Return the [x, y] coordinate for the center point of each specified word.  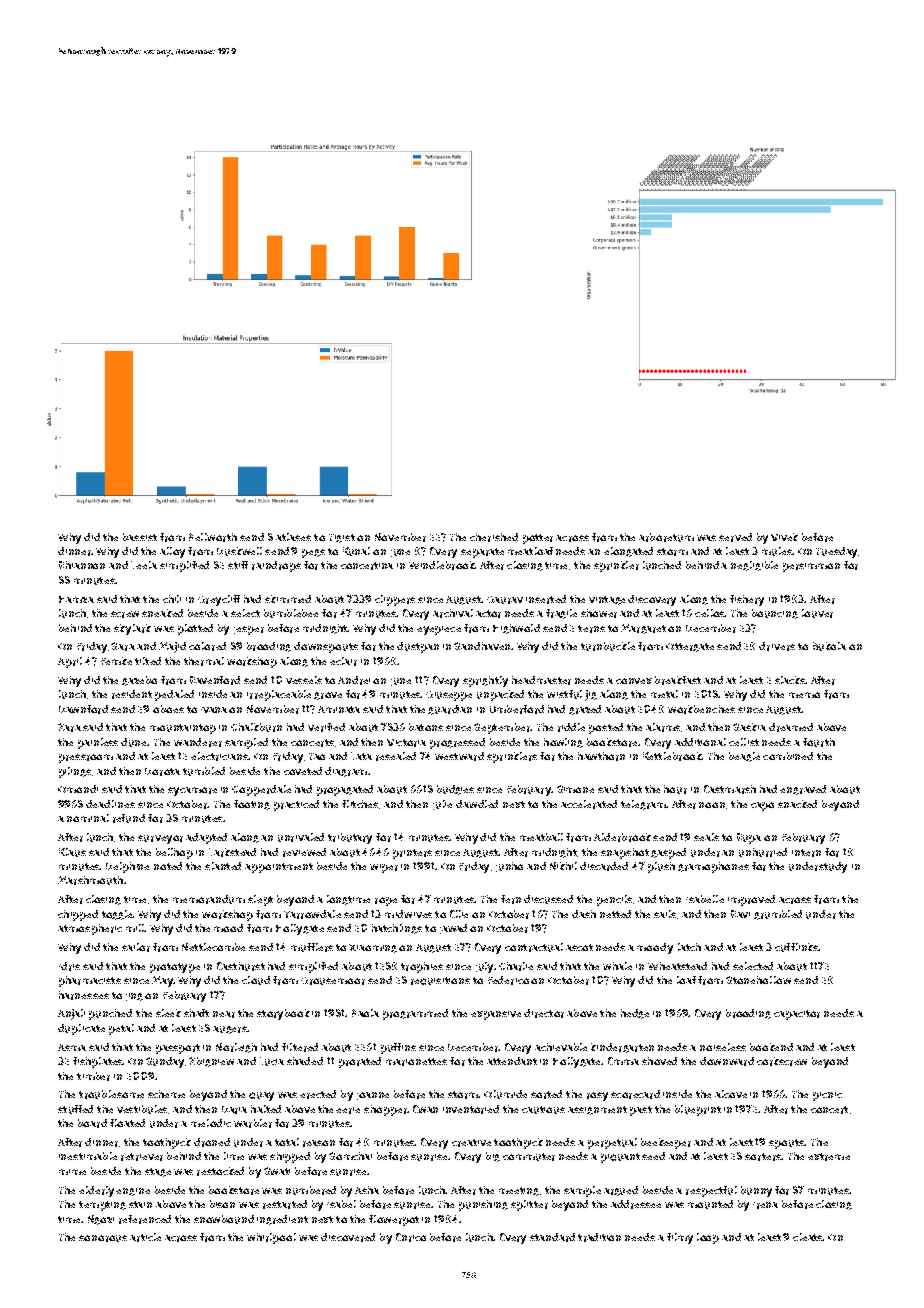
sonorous [103, 1238]
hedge [635, 1014]
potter [538, 539]
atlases [293, 537]
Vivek [784, 537]
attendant [512, 1061]
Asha [367, 1190]
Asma [72, 1047]
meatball [541, 837]
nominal [88, 818]
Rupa [749, 838]
